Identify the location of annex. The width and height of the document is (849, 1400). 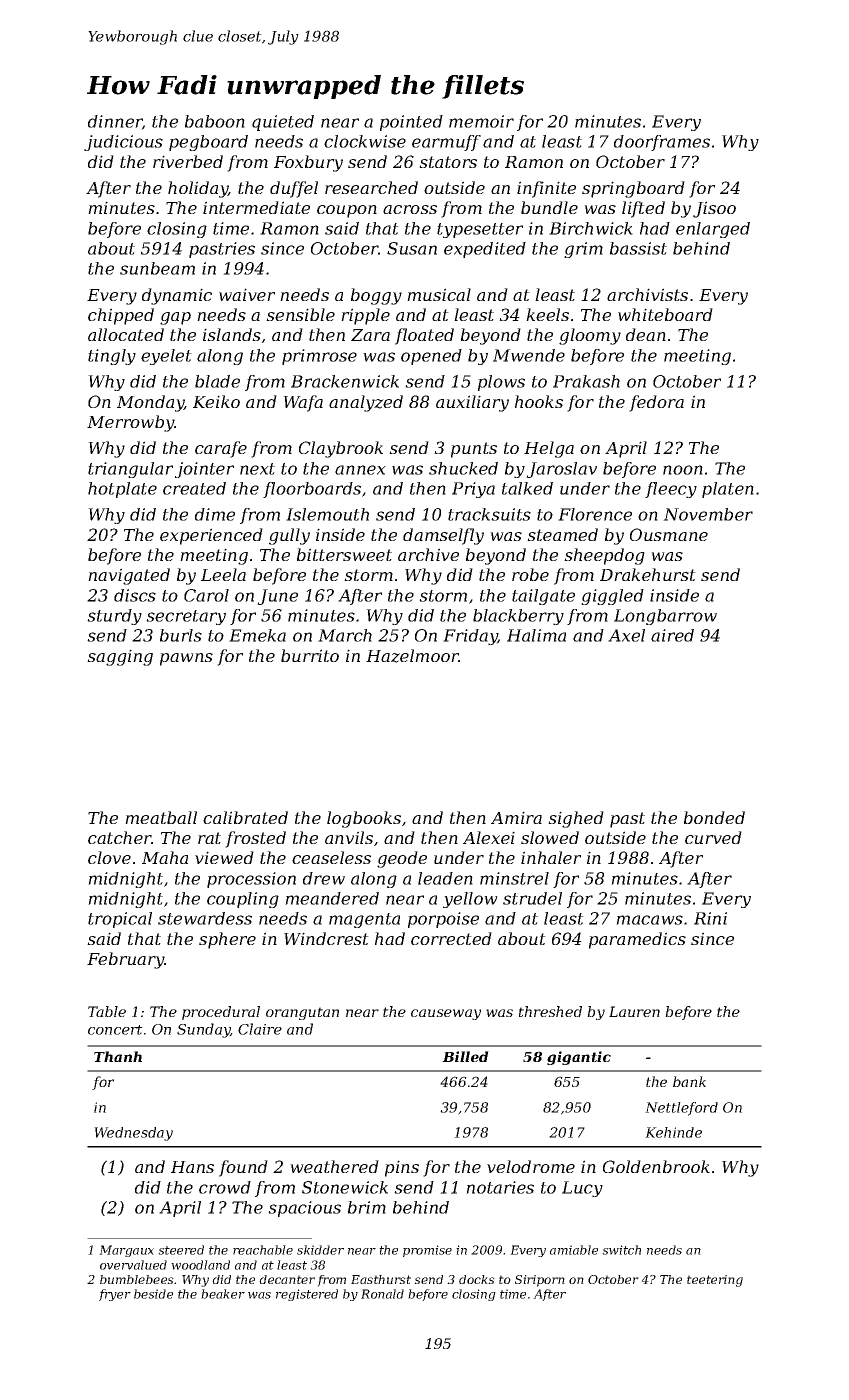
(360, 470).
